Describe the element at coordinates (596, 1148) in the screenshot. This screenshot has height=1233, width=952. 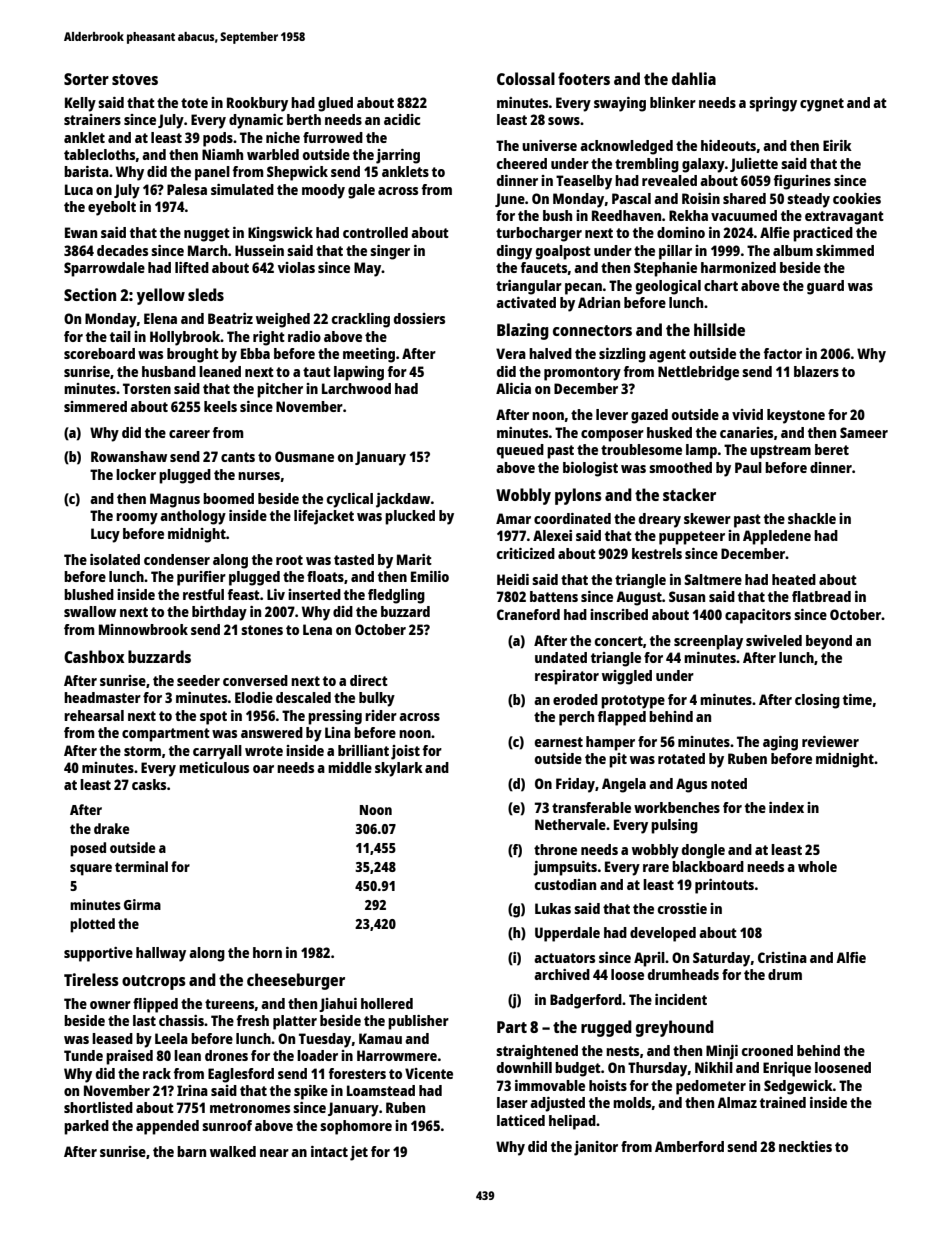
I see `janitor` at that location.
